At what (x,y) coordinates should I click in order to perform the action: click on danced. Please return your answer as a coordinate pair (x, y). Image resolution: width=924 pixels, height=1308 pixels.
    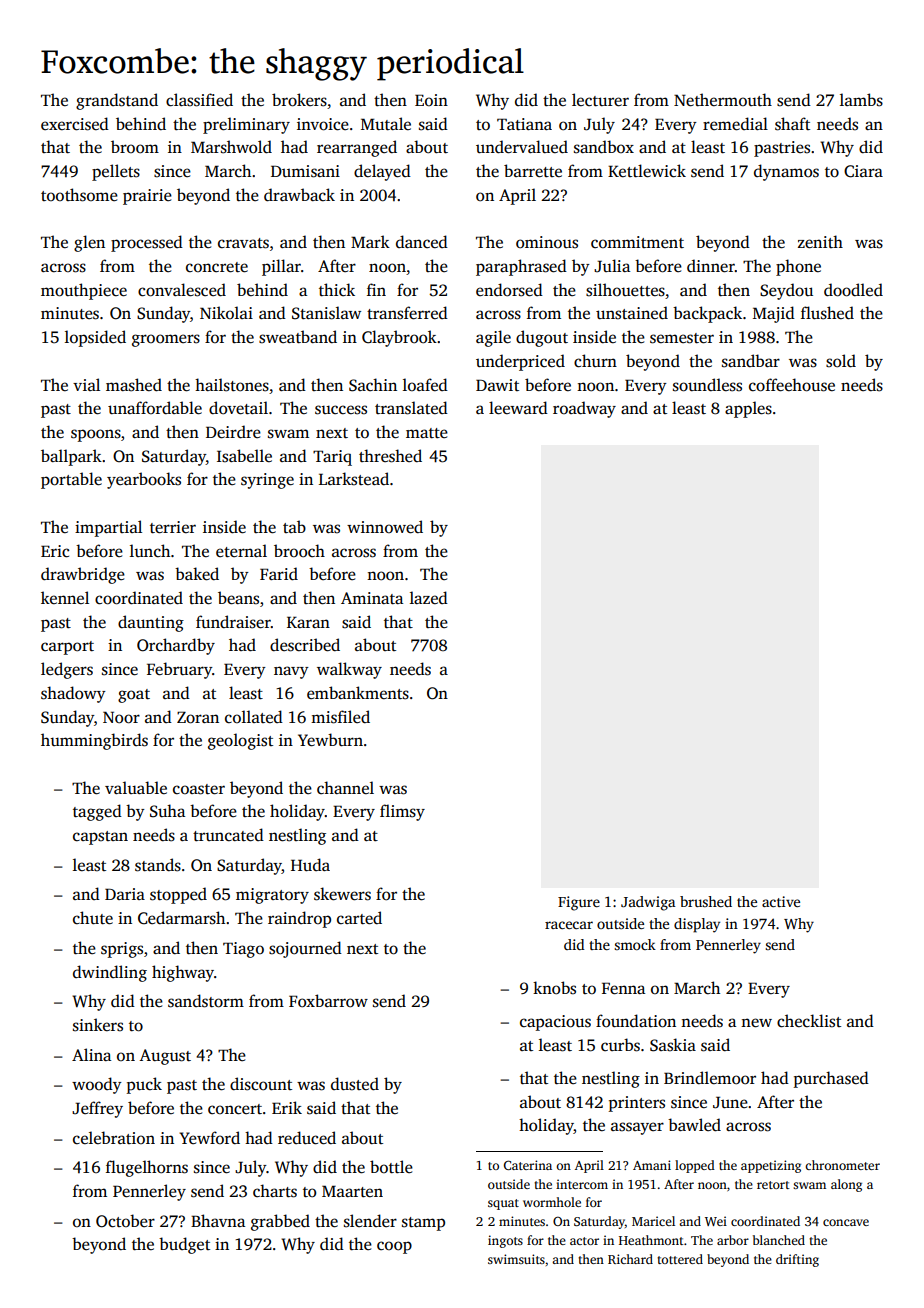
    Looking at the image, I should click on (422, 241).
